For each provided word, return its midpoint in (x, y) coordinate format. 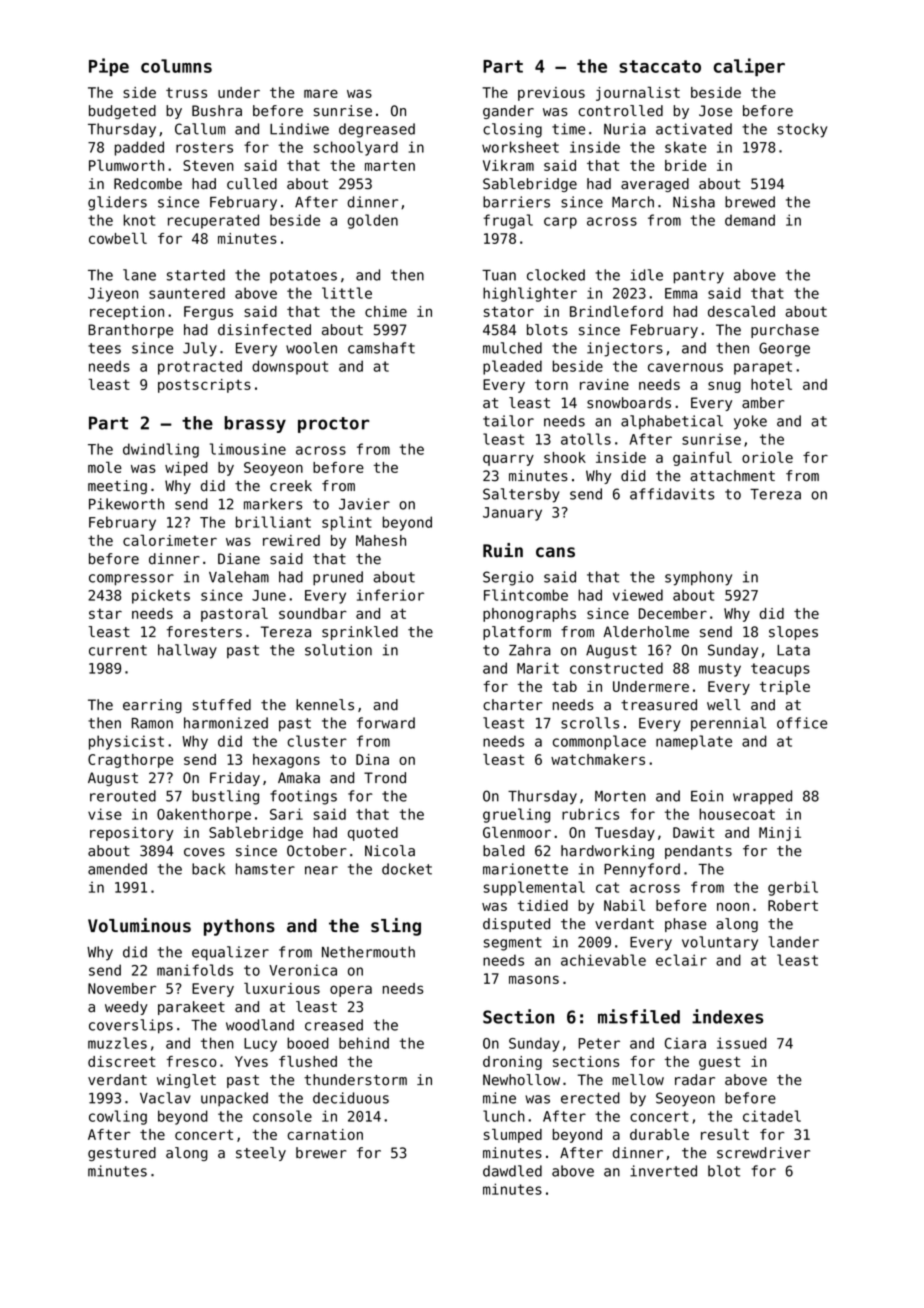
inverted (663, 1171)
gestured (122, 1154)
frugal (508, 221)
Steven (208, 165)
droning (512, 1063)
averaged (655, 185)
